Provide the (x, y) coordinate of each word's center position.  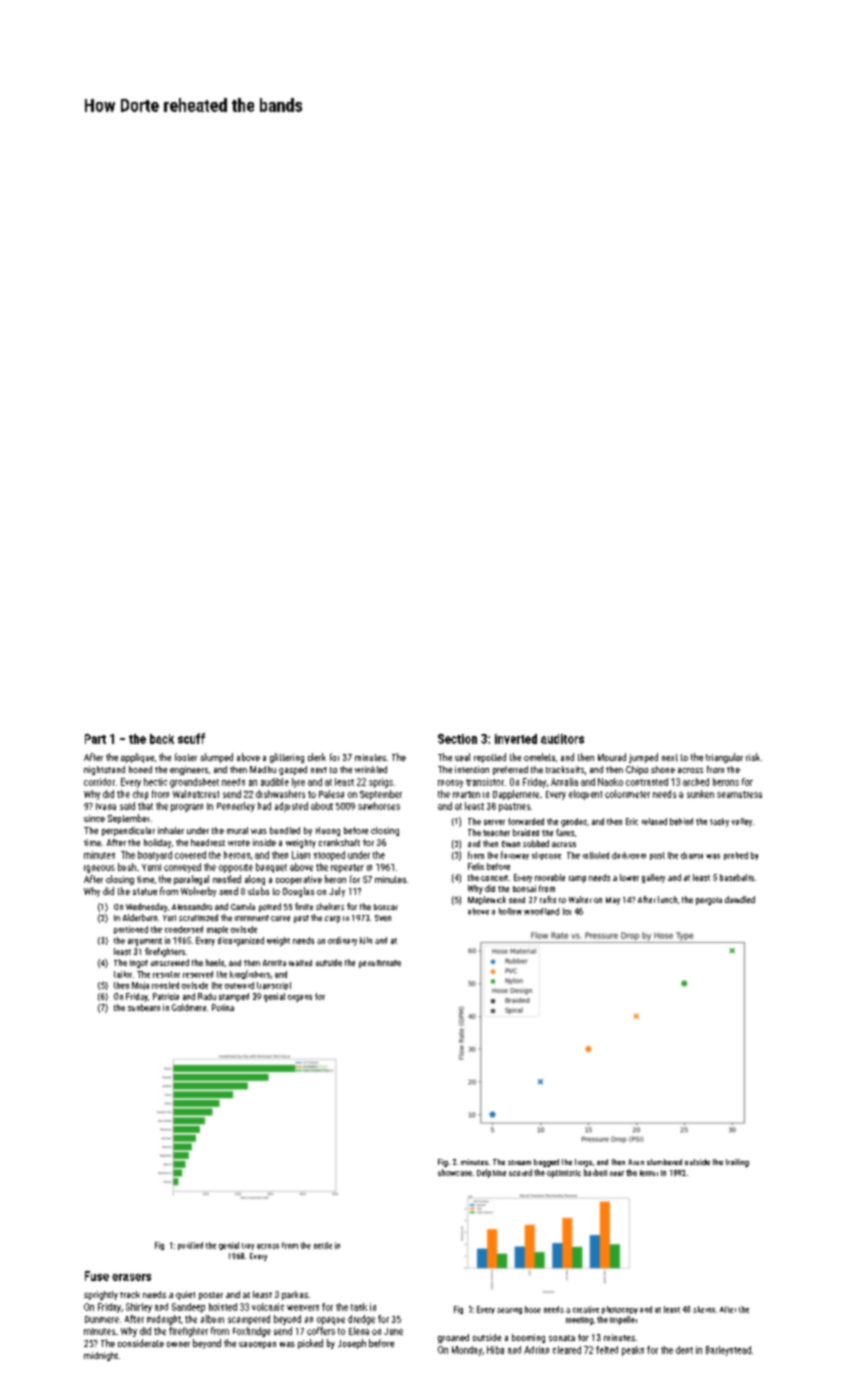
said (127, 806)
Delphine (491, 1173)
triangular (724, 758)
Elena (359, 1331)
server (494, 822)
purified (190, 1246)
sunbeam (144, 1007)
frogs (583, 1163)
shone (663, 769)
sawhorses (379, 806)
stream (519, 1162)
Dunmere (102, 1319)
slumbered (664, 1162)
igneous (99, 869)
